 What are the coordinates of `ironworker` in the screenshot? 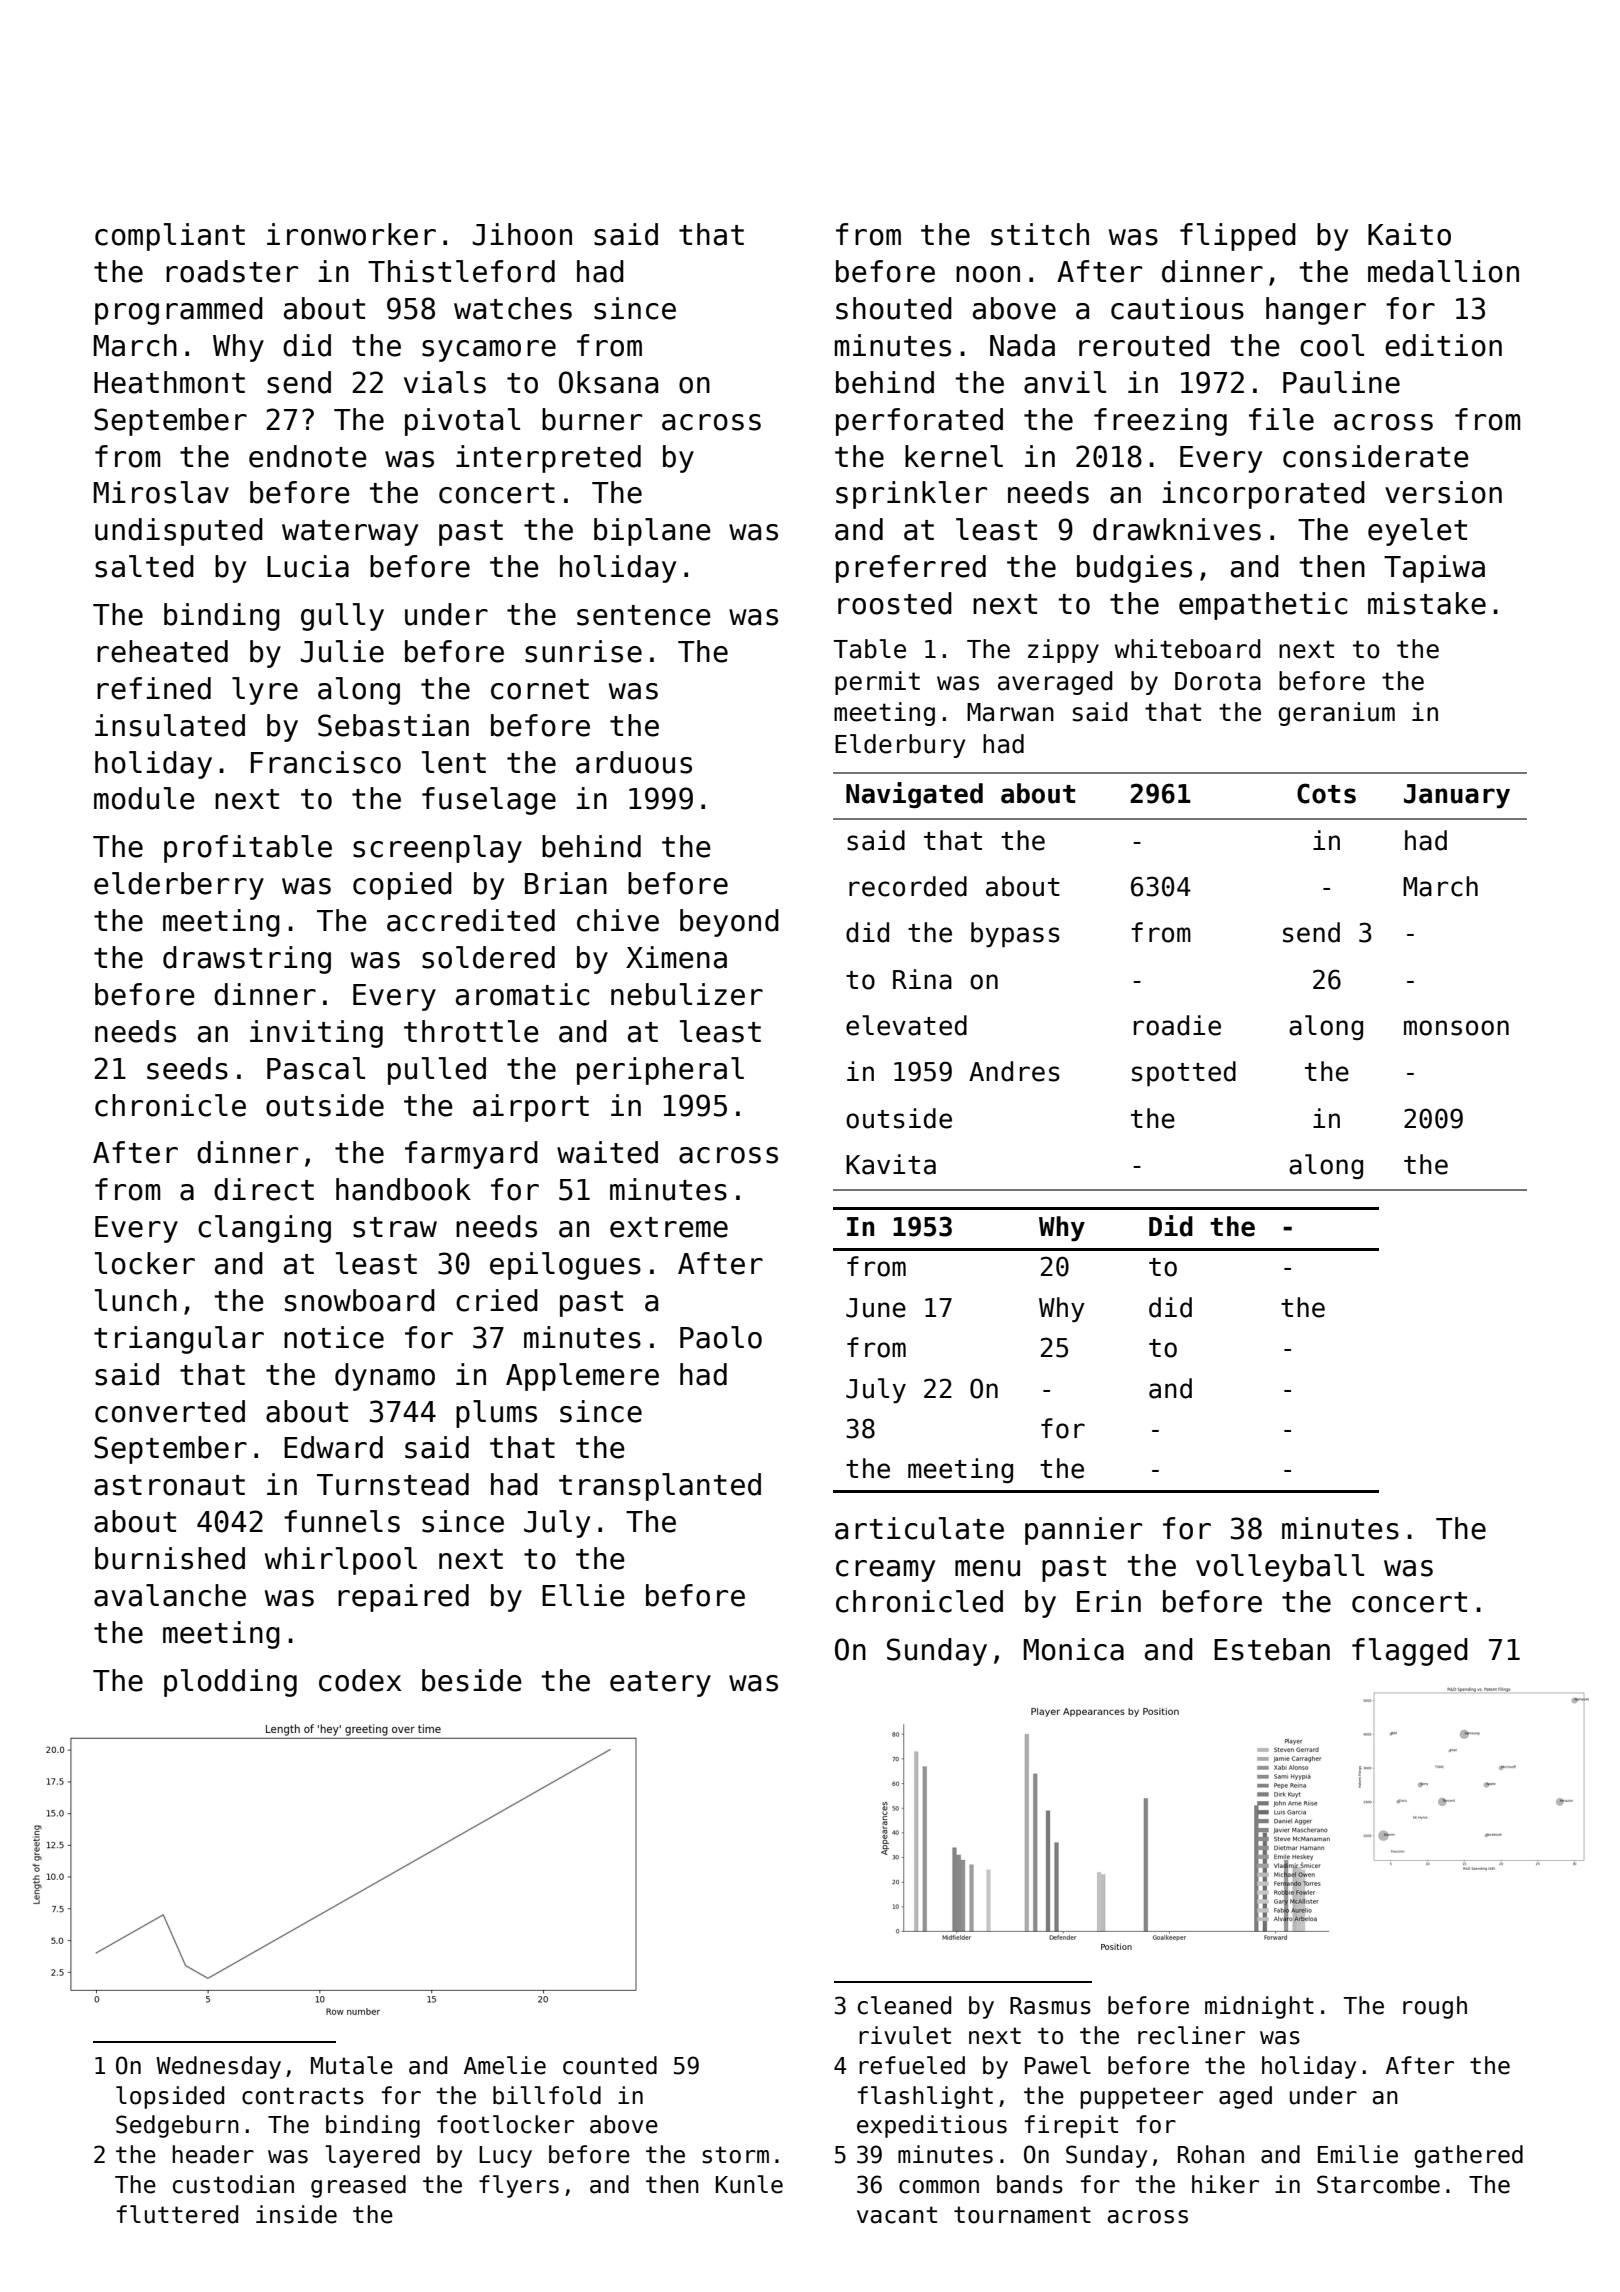 It's located at (351, 234).
